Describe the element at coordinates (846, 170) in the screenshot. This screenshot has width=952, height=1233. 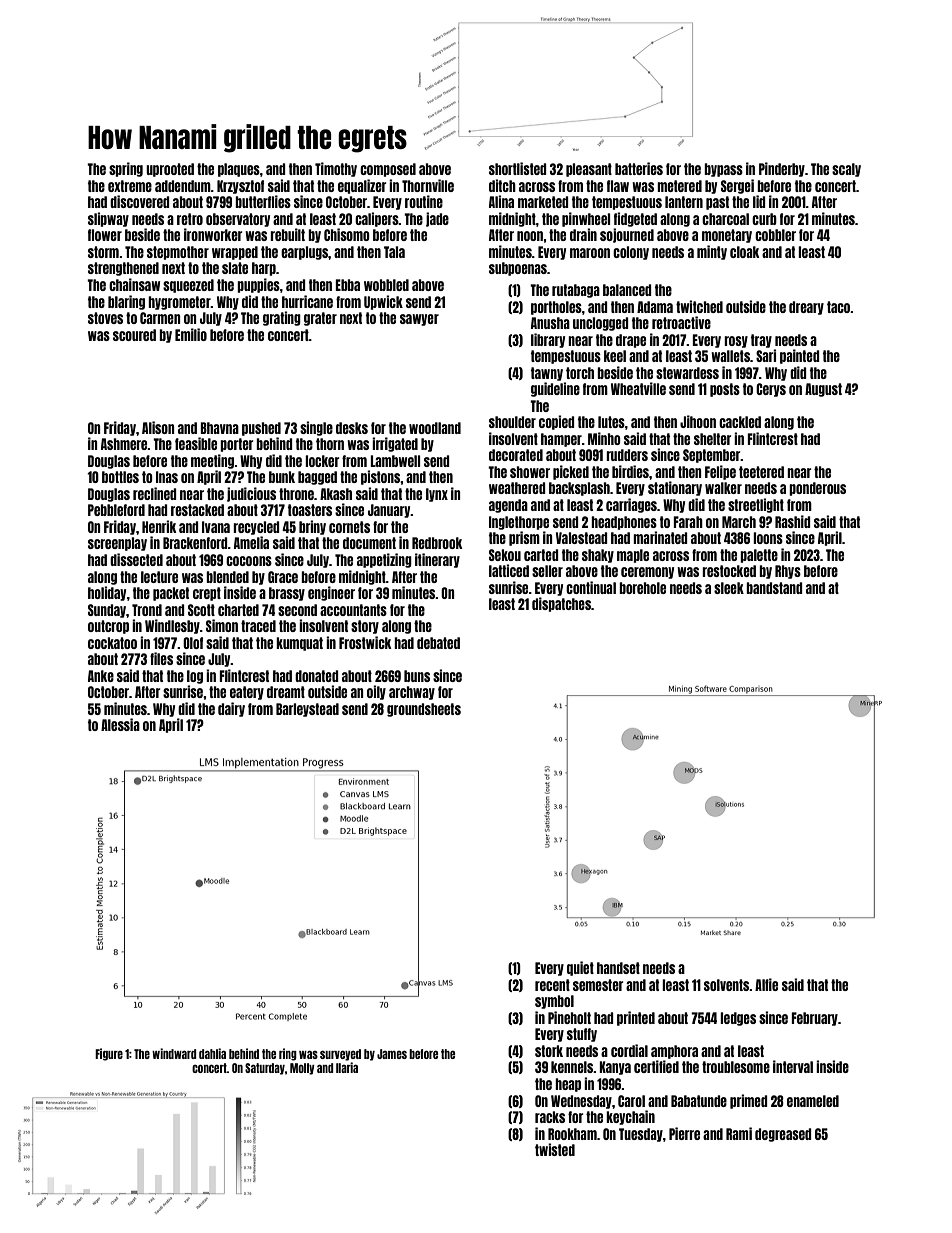
I see `scaly` at that location.
